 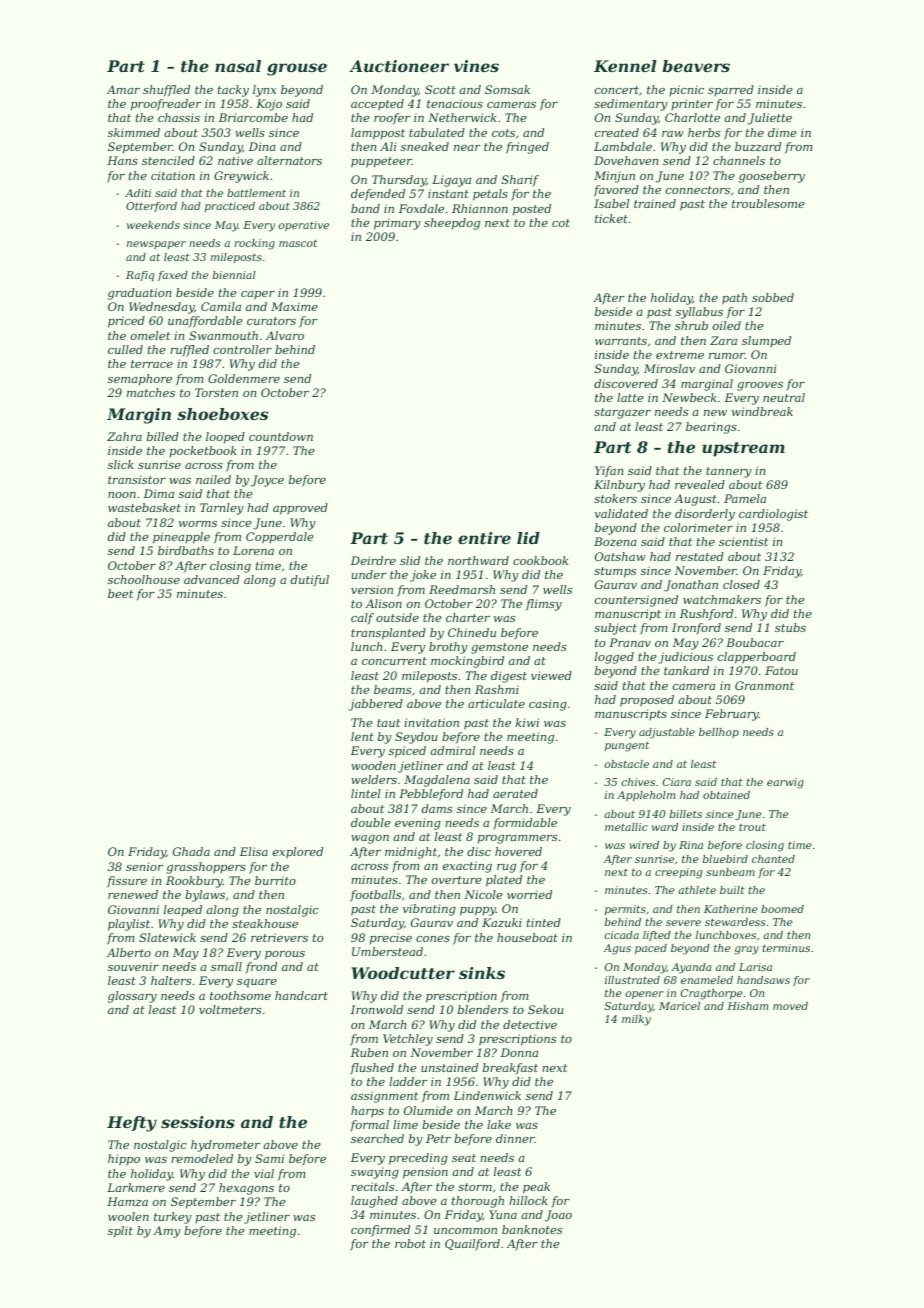 I want to click on entire, so click(x=484, y=538).
